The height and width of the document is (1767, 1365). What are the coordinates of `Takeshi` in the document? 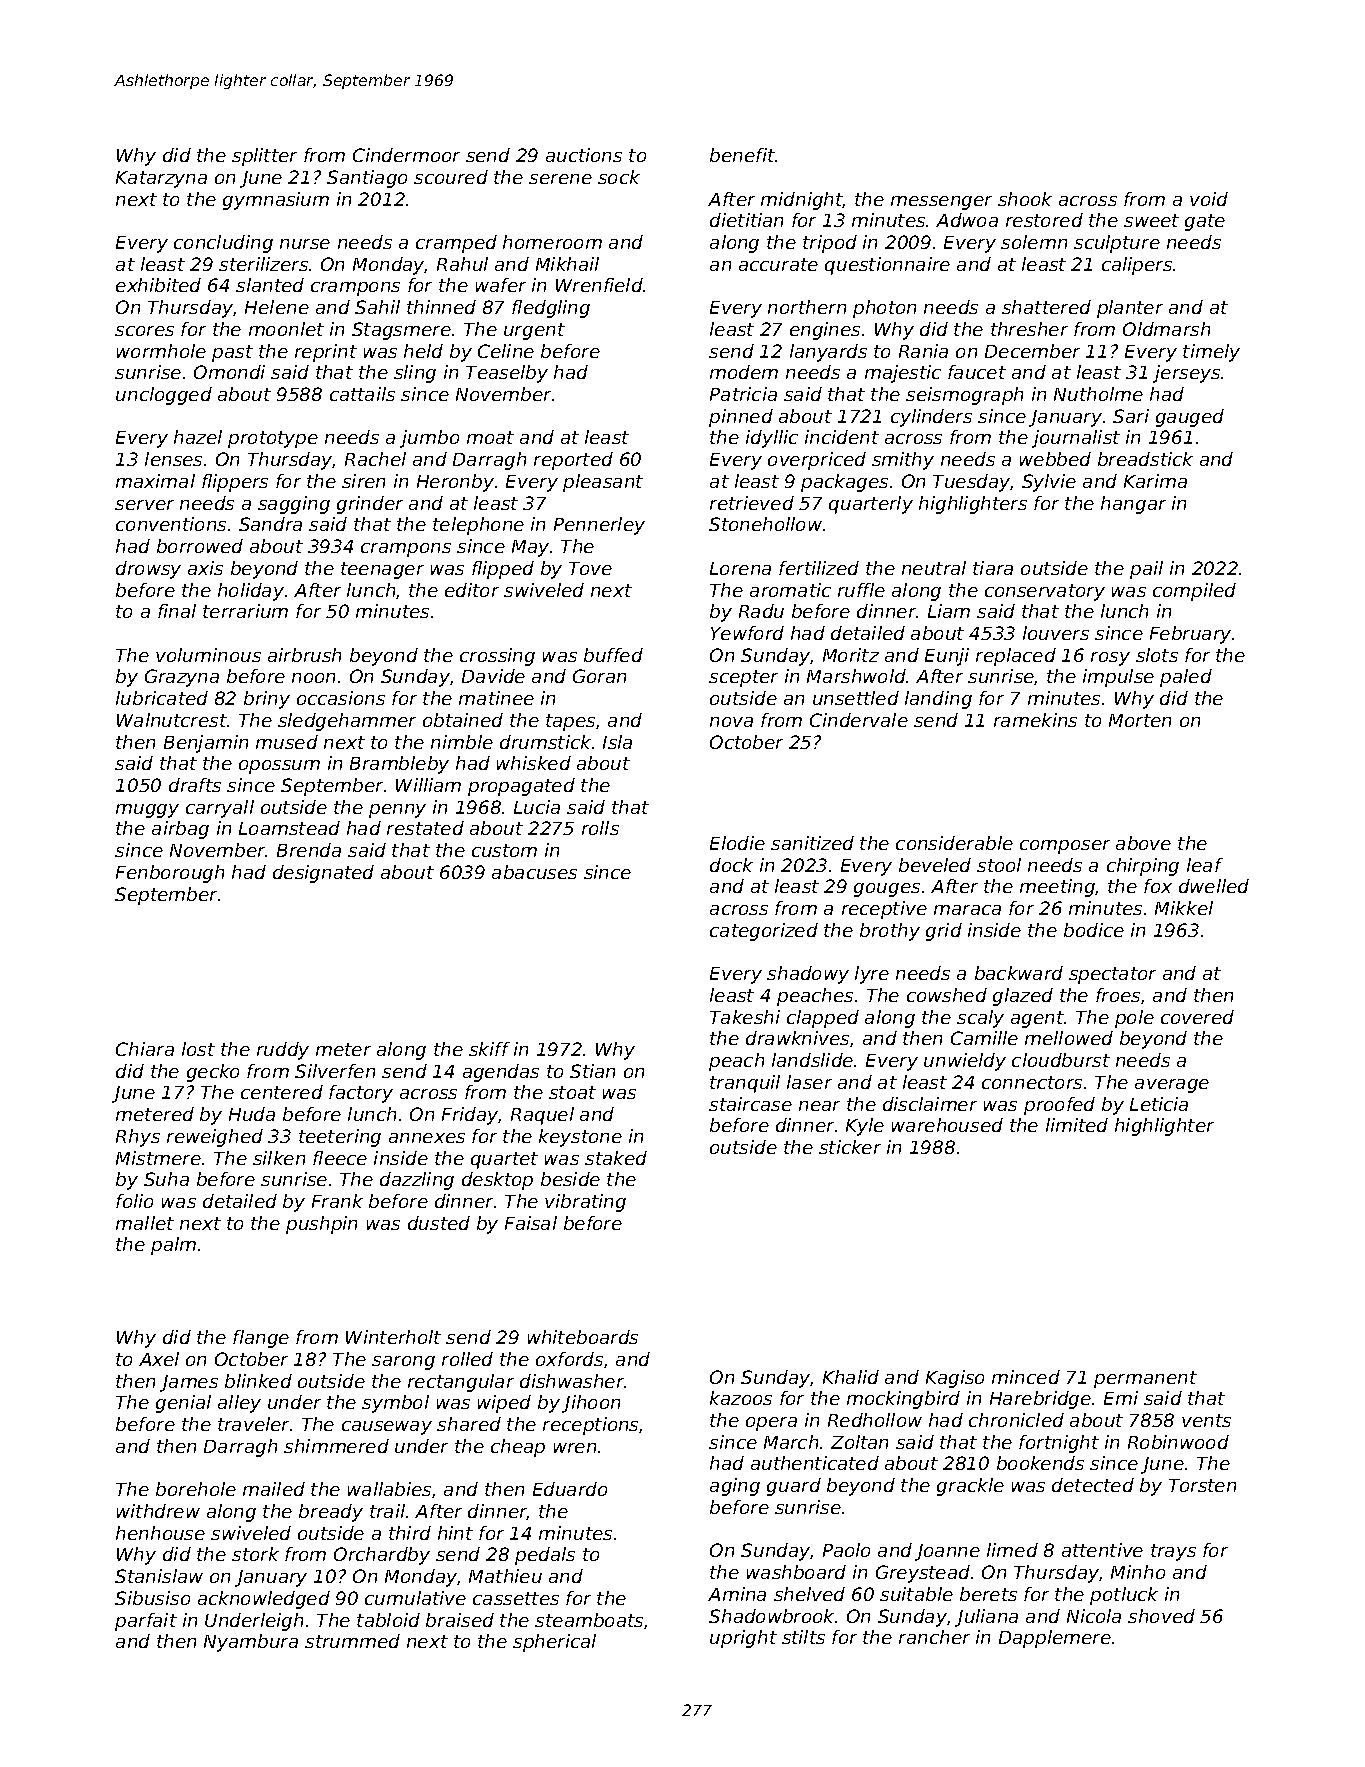 It's located at (745, 1017).
